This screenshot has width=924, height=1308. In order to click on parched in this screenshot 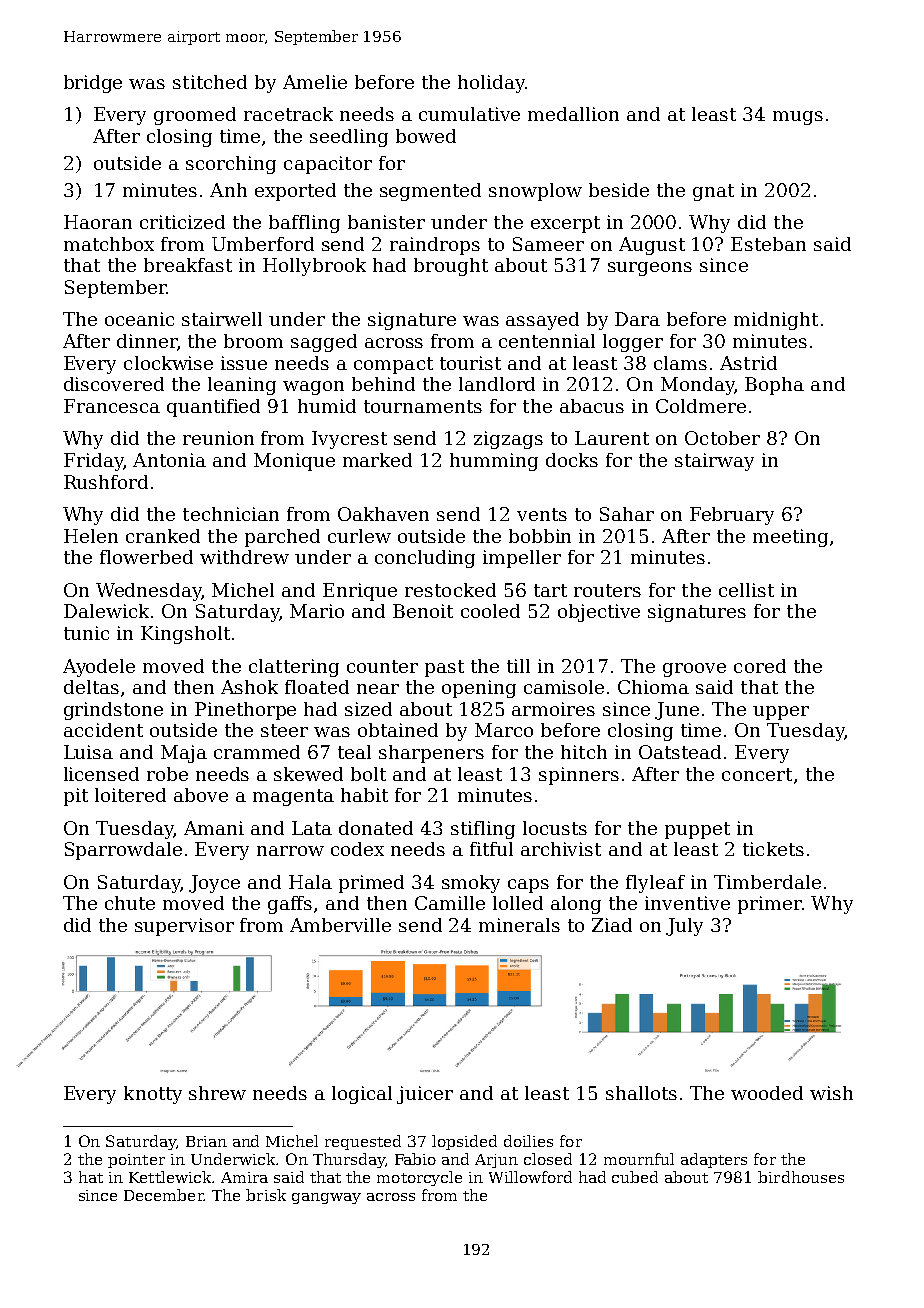, I will do `click(282, 538)`.
